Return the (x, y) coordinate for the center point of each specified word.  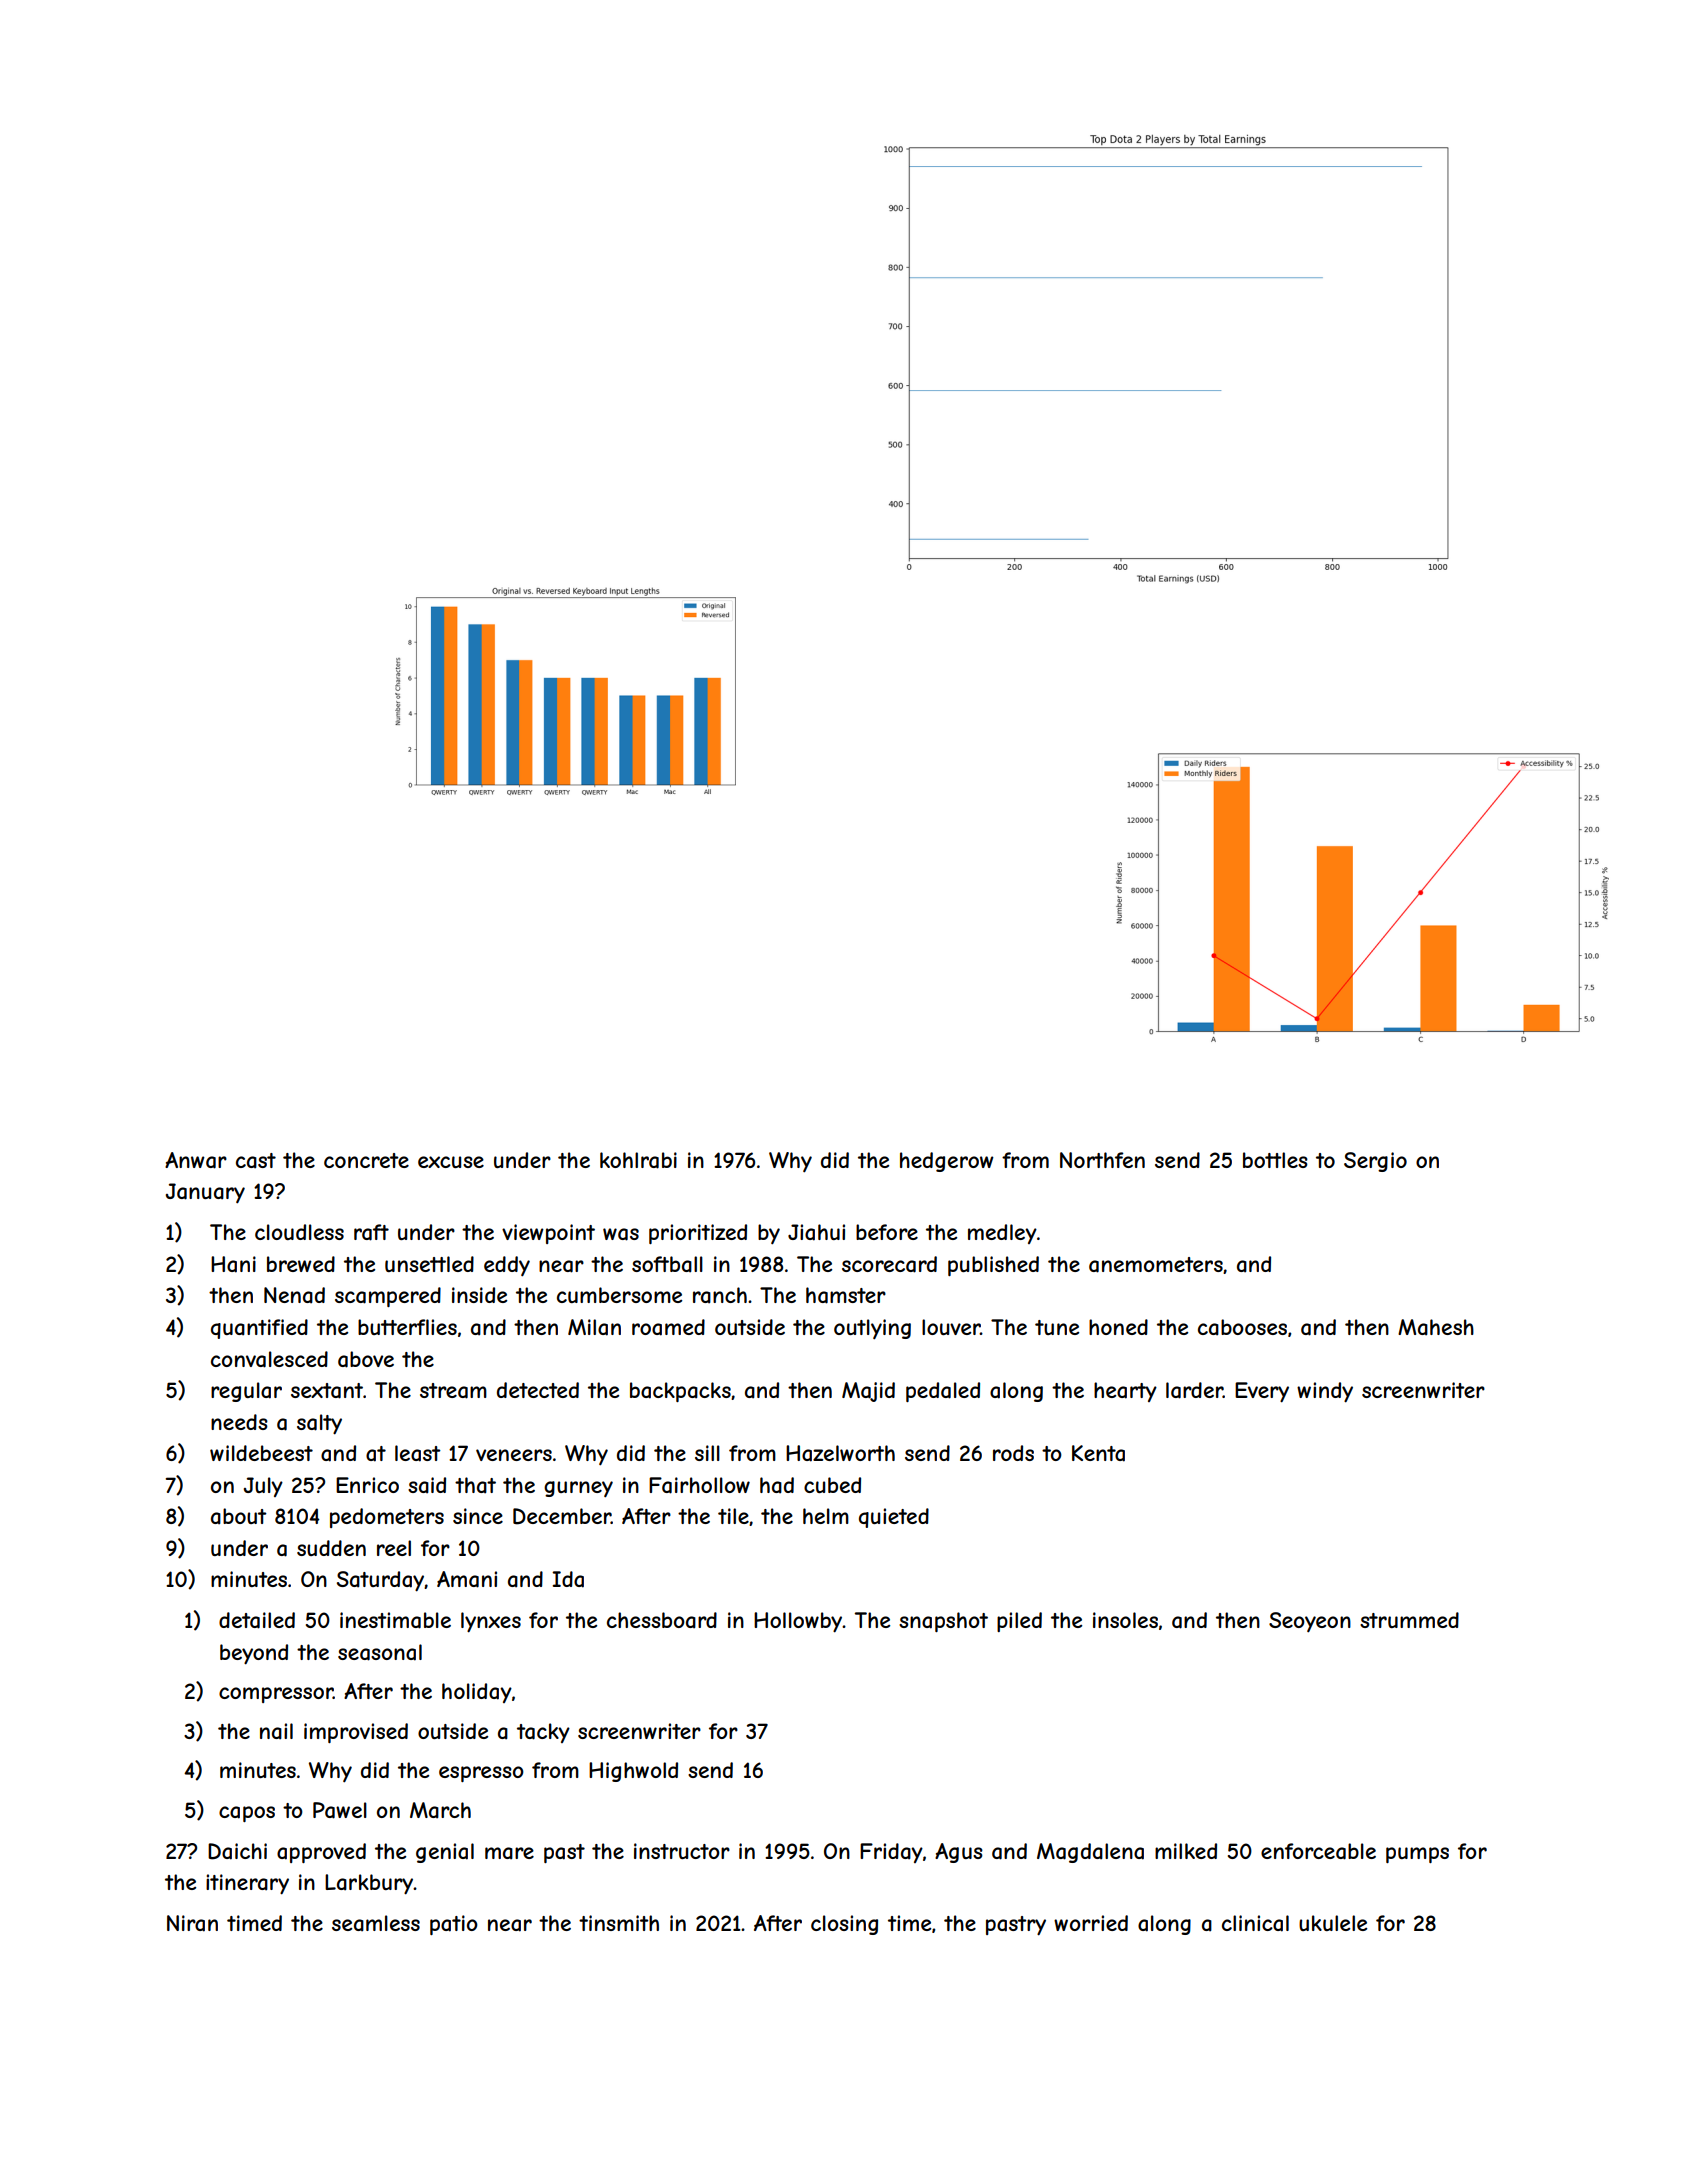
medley (1002, 1234)
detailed (257, 1620)
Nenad (294, 1295)
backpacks (680, 1392)
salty (319, 1424)
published (993, 1266)
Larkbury (369, 1884)
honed (1118, 1327)
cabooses (1242, 1327)
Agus (959, 1853)
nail (276, 1731)
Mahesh (1436, 1327)
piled (1019, 1622)
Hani (233, 1264)
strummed (1409, 1620)
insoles (1125, 1620)
